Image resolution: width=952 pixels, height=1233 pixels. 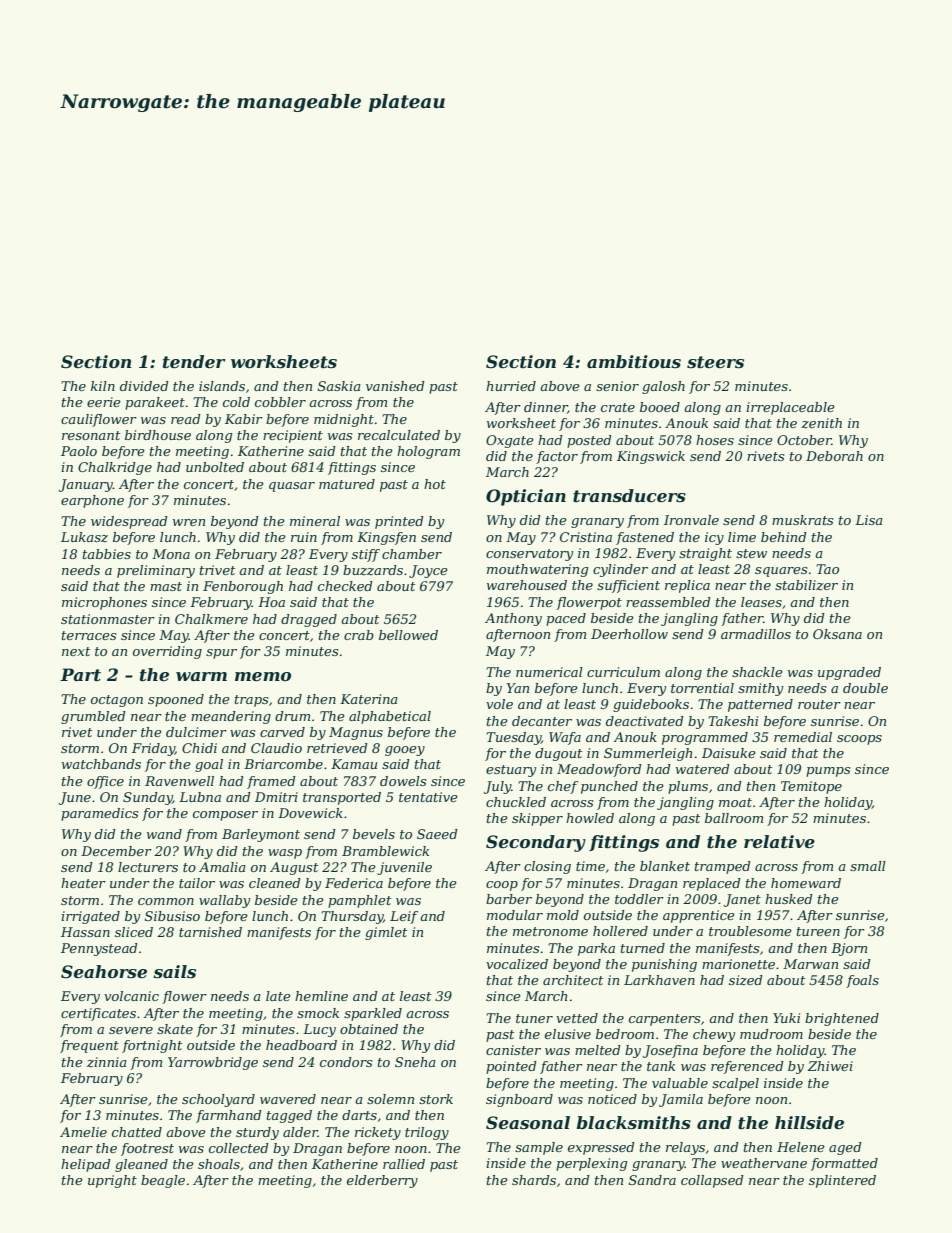 I want to click on collapsed, so click(x=712, y=1181).
